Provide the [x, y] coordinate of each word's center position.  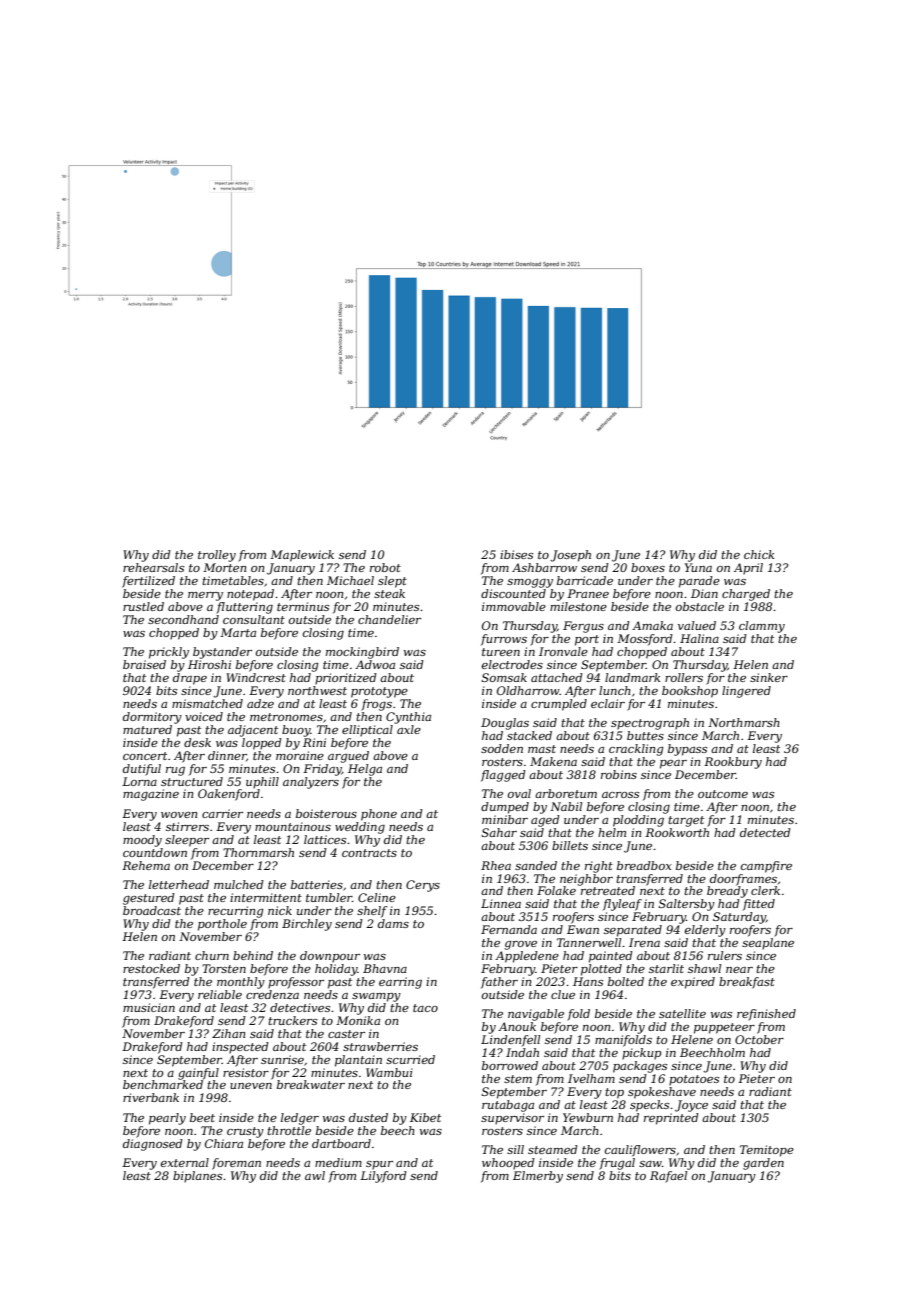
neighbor [586, 880]
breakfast [747, 983]
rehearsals [153, 567]
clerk [765, 890]
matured [147, 729]
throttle [289, 1130]
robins [619, 774]
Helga [365, 770]
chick [759, 554]
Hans [588, 981]
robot [385, 567]
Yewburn [588, 1117]
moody [142, 841]
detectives [300, 1007]
